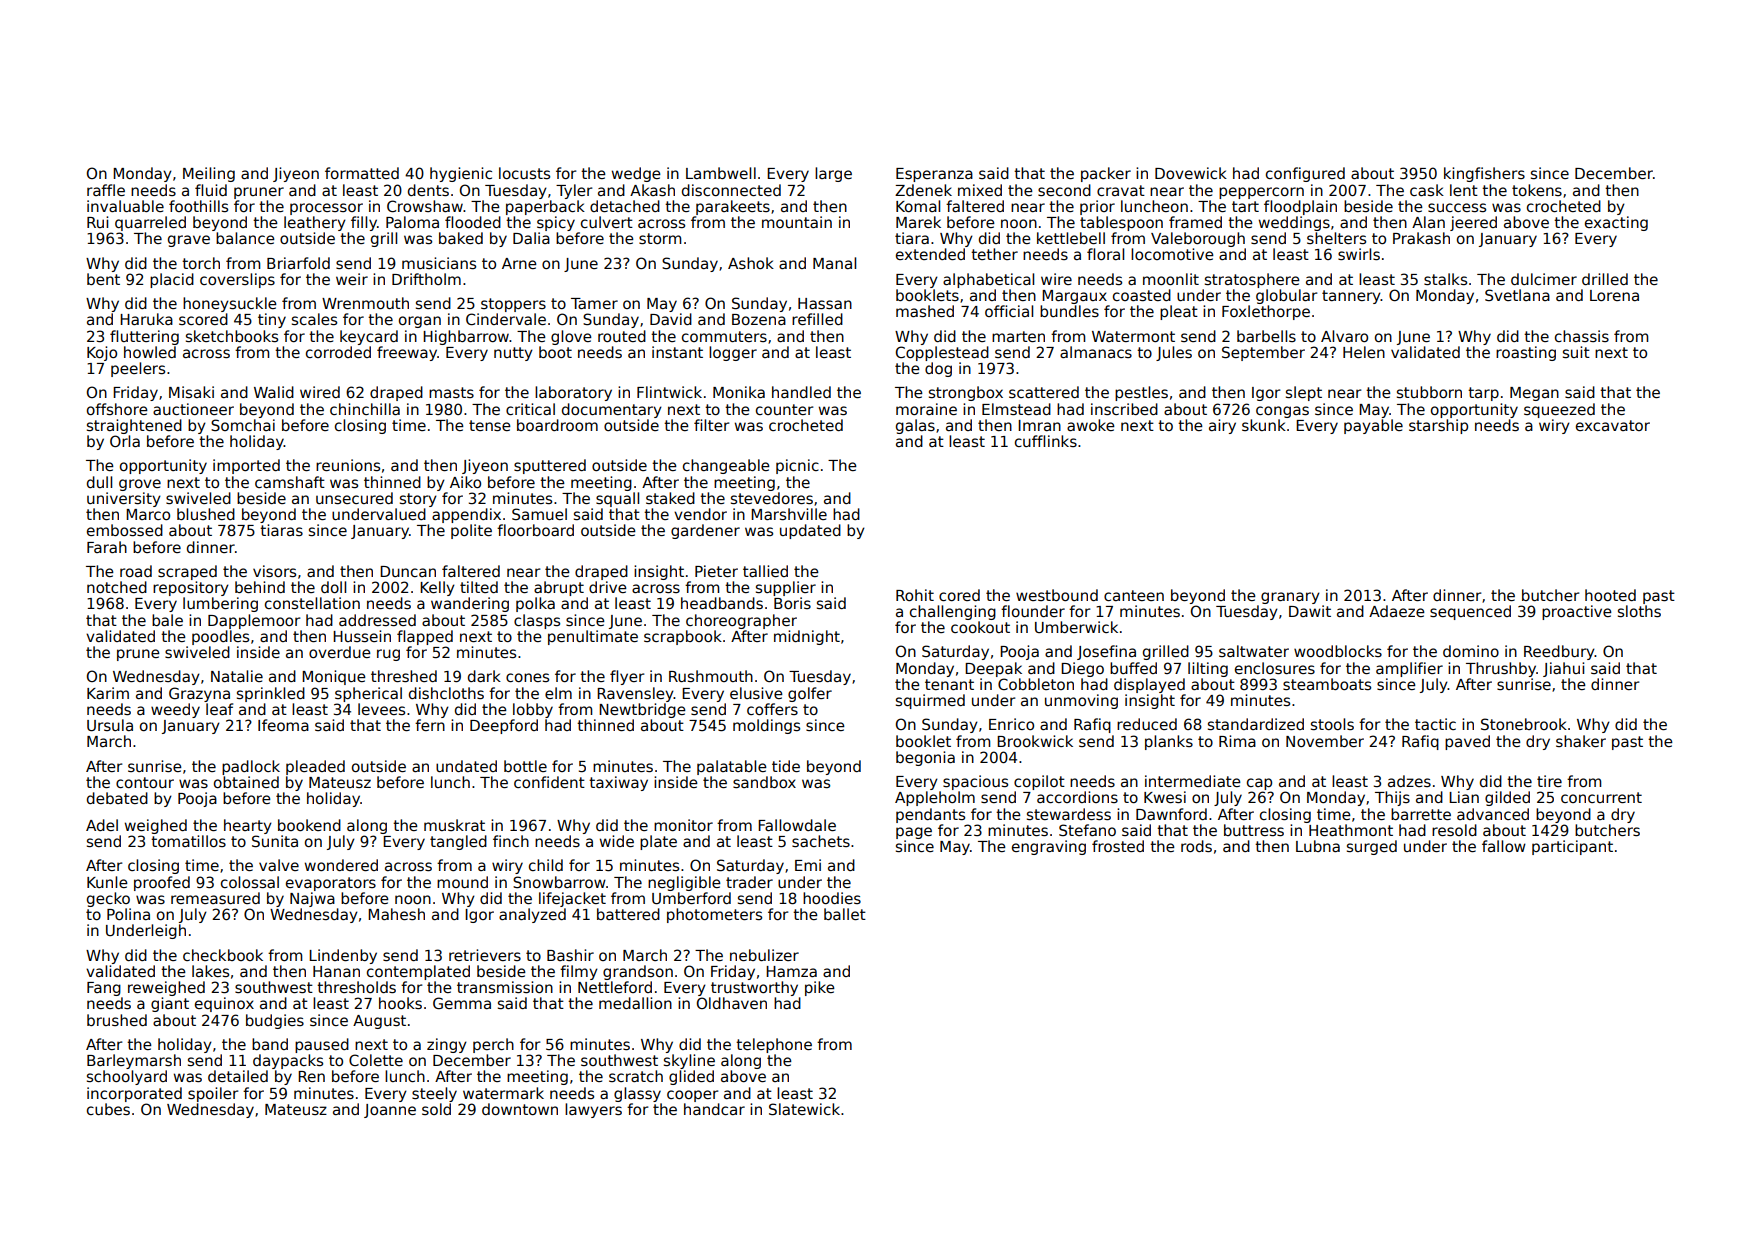 The image size is (1761, 1245). What do you see at coordinates (714, 1109) in the image?
I see `handcar` at bounding box center [714, 1109].
